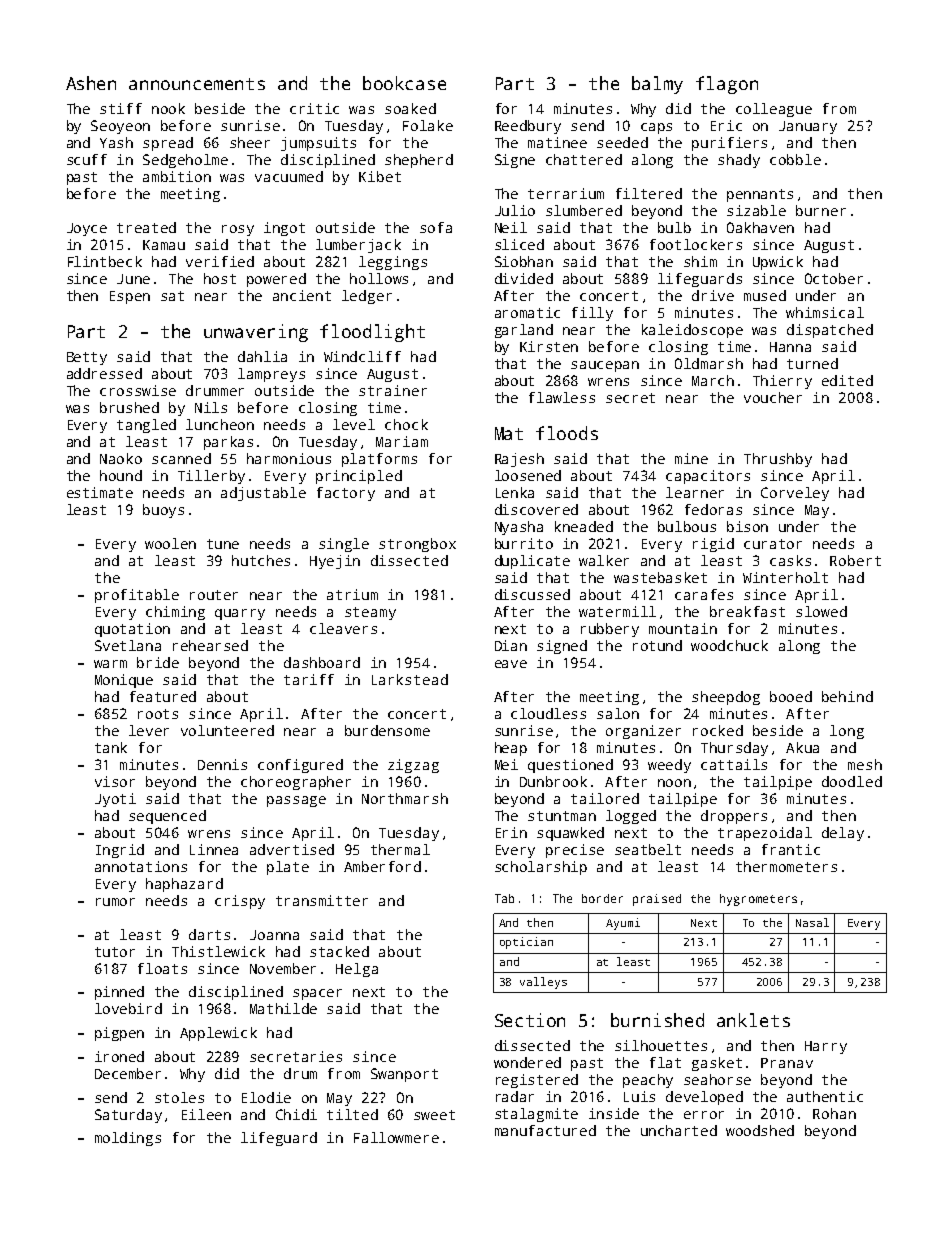 This page has width=952, height=1233. What do you see at coordinates (584, 210) in the page?
I see `slumbered` at bounding box center [584, 210].
